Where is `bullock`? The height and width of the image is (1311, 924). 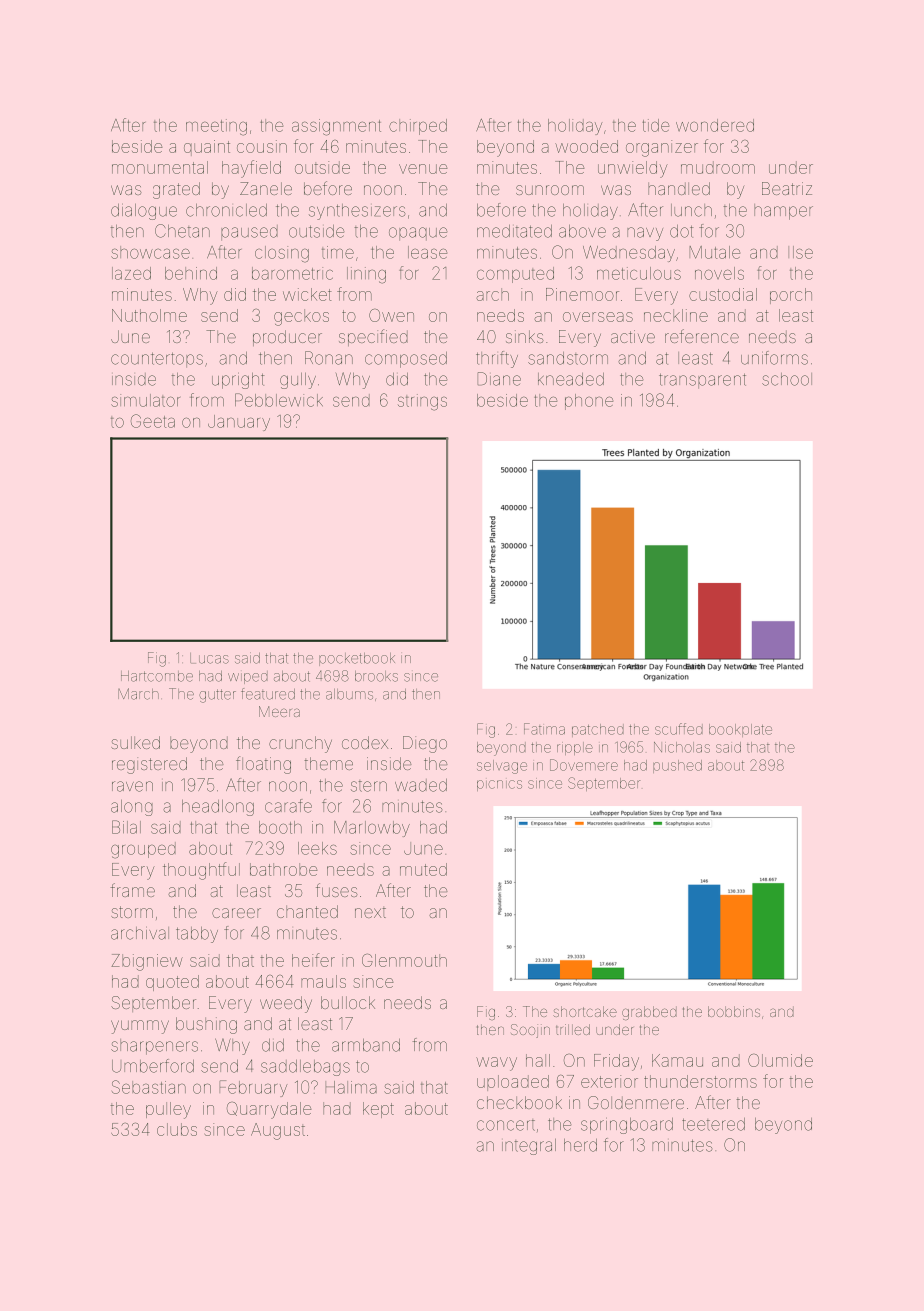
bullock is located at coordinates (348, 1002).
